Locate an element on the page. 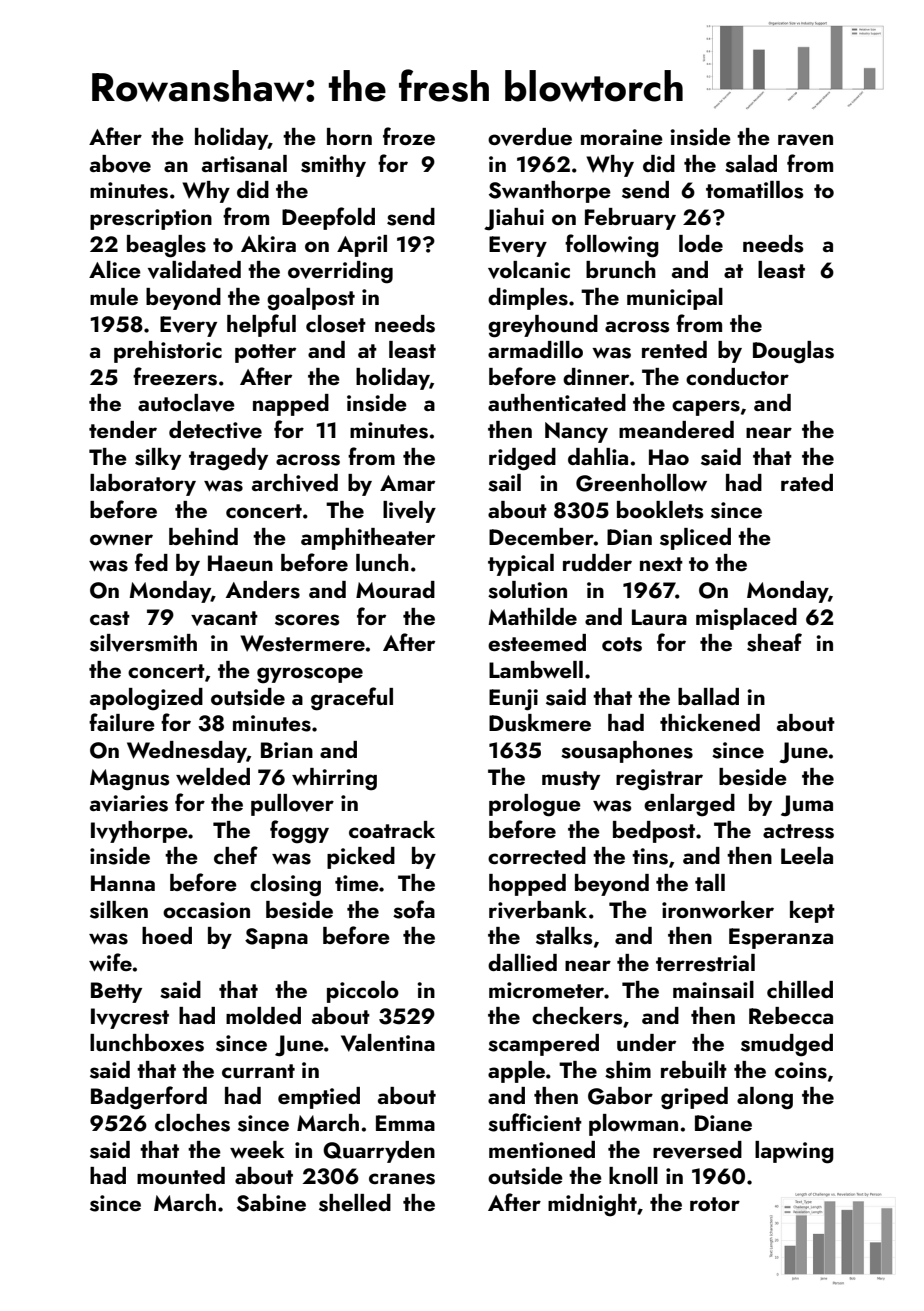  musty is located at coordinates (571, 780).
